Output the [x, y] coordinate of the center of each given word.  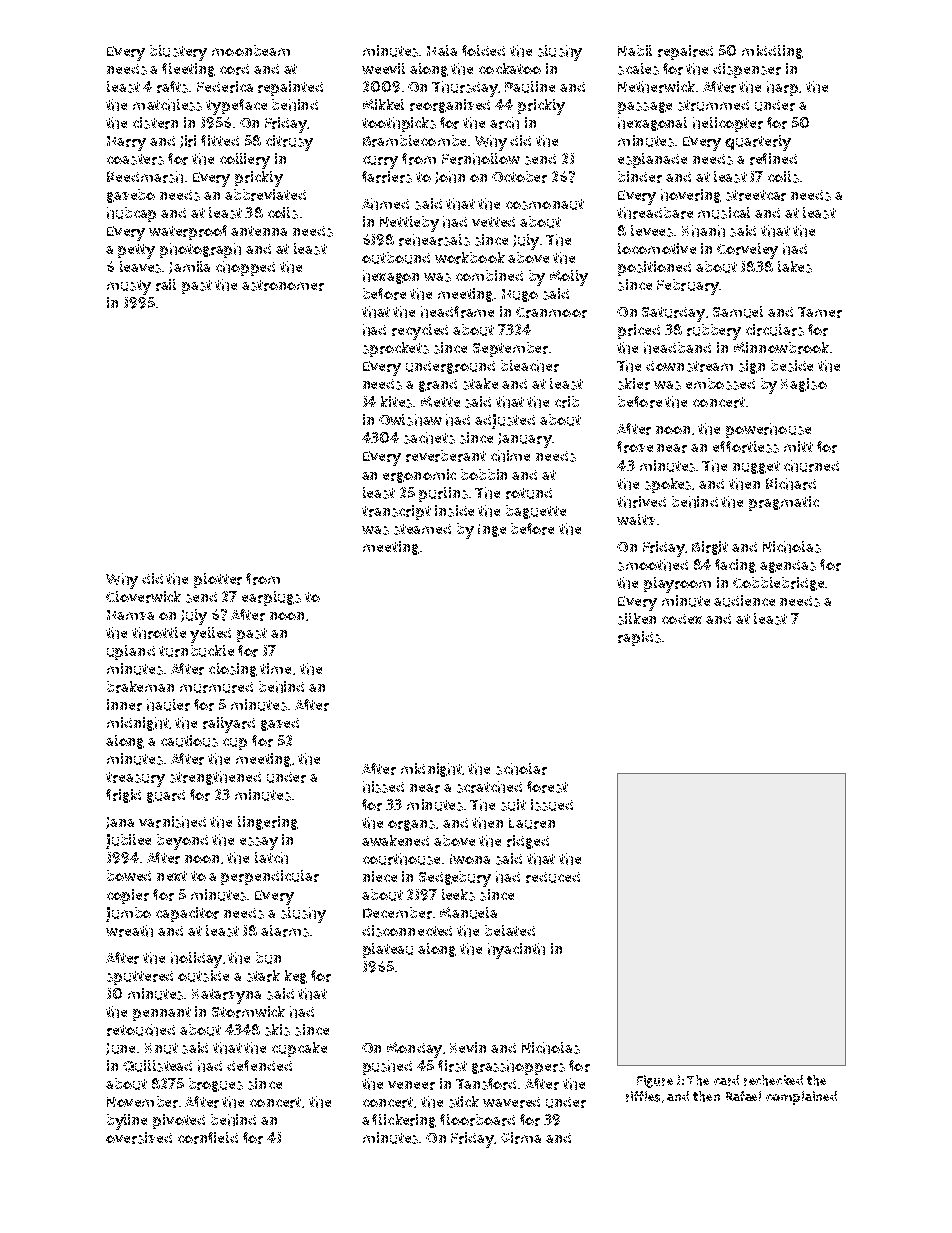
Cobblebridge [778, 584]
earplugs [271, 598]
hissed [383, 787]
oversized [139, 1138]
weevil [383, 68]
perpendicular [270, 877]
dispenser [747, 70]
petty [136, 251]
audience [744, 601]
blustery [178, 53]
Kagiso [804, 385]
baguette [536, 512]
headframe [457, 312]
